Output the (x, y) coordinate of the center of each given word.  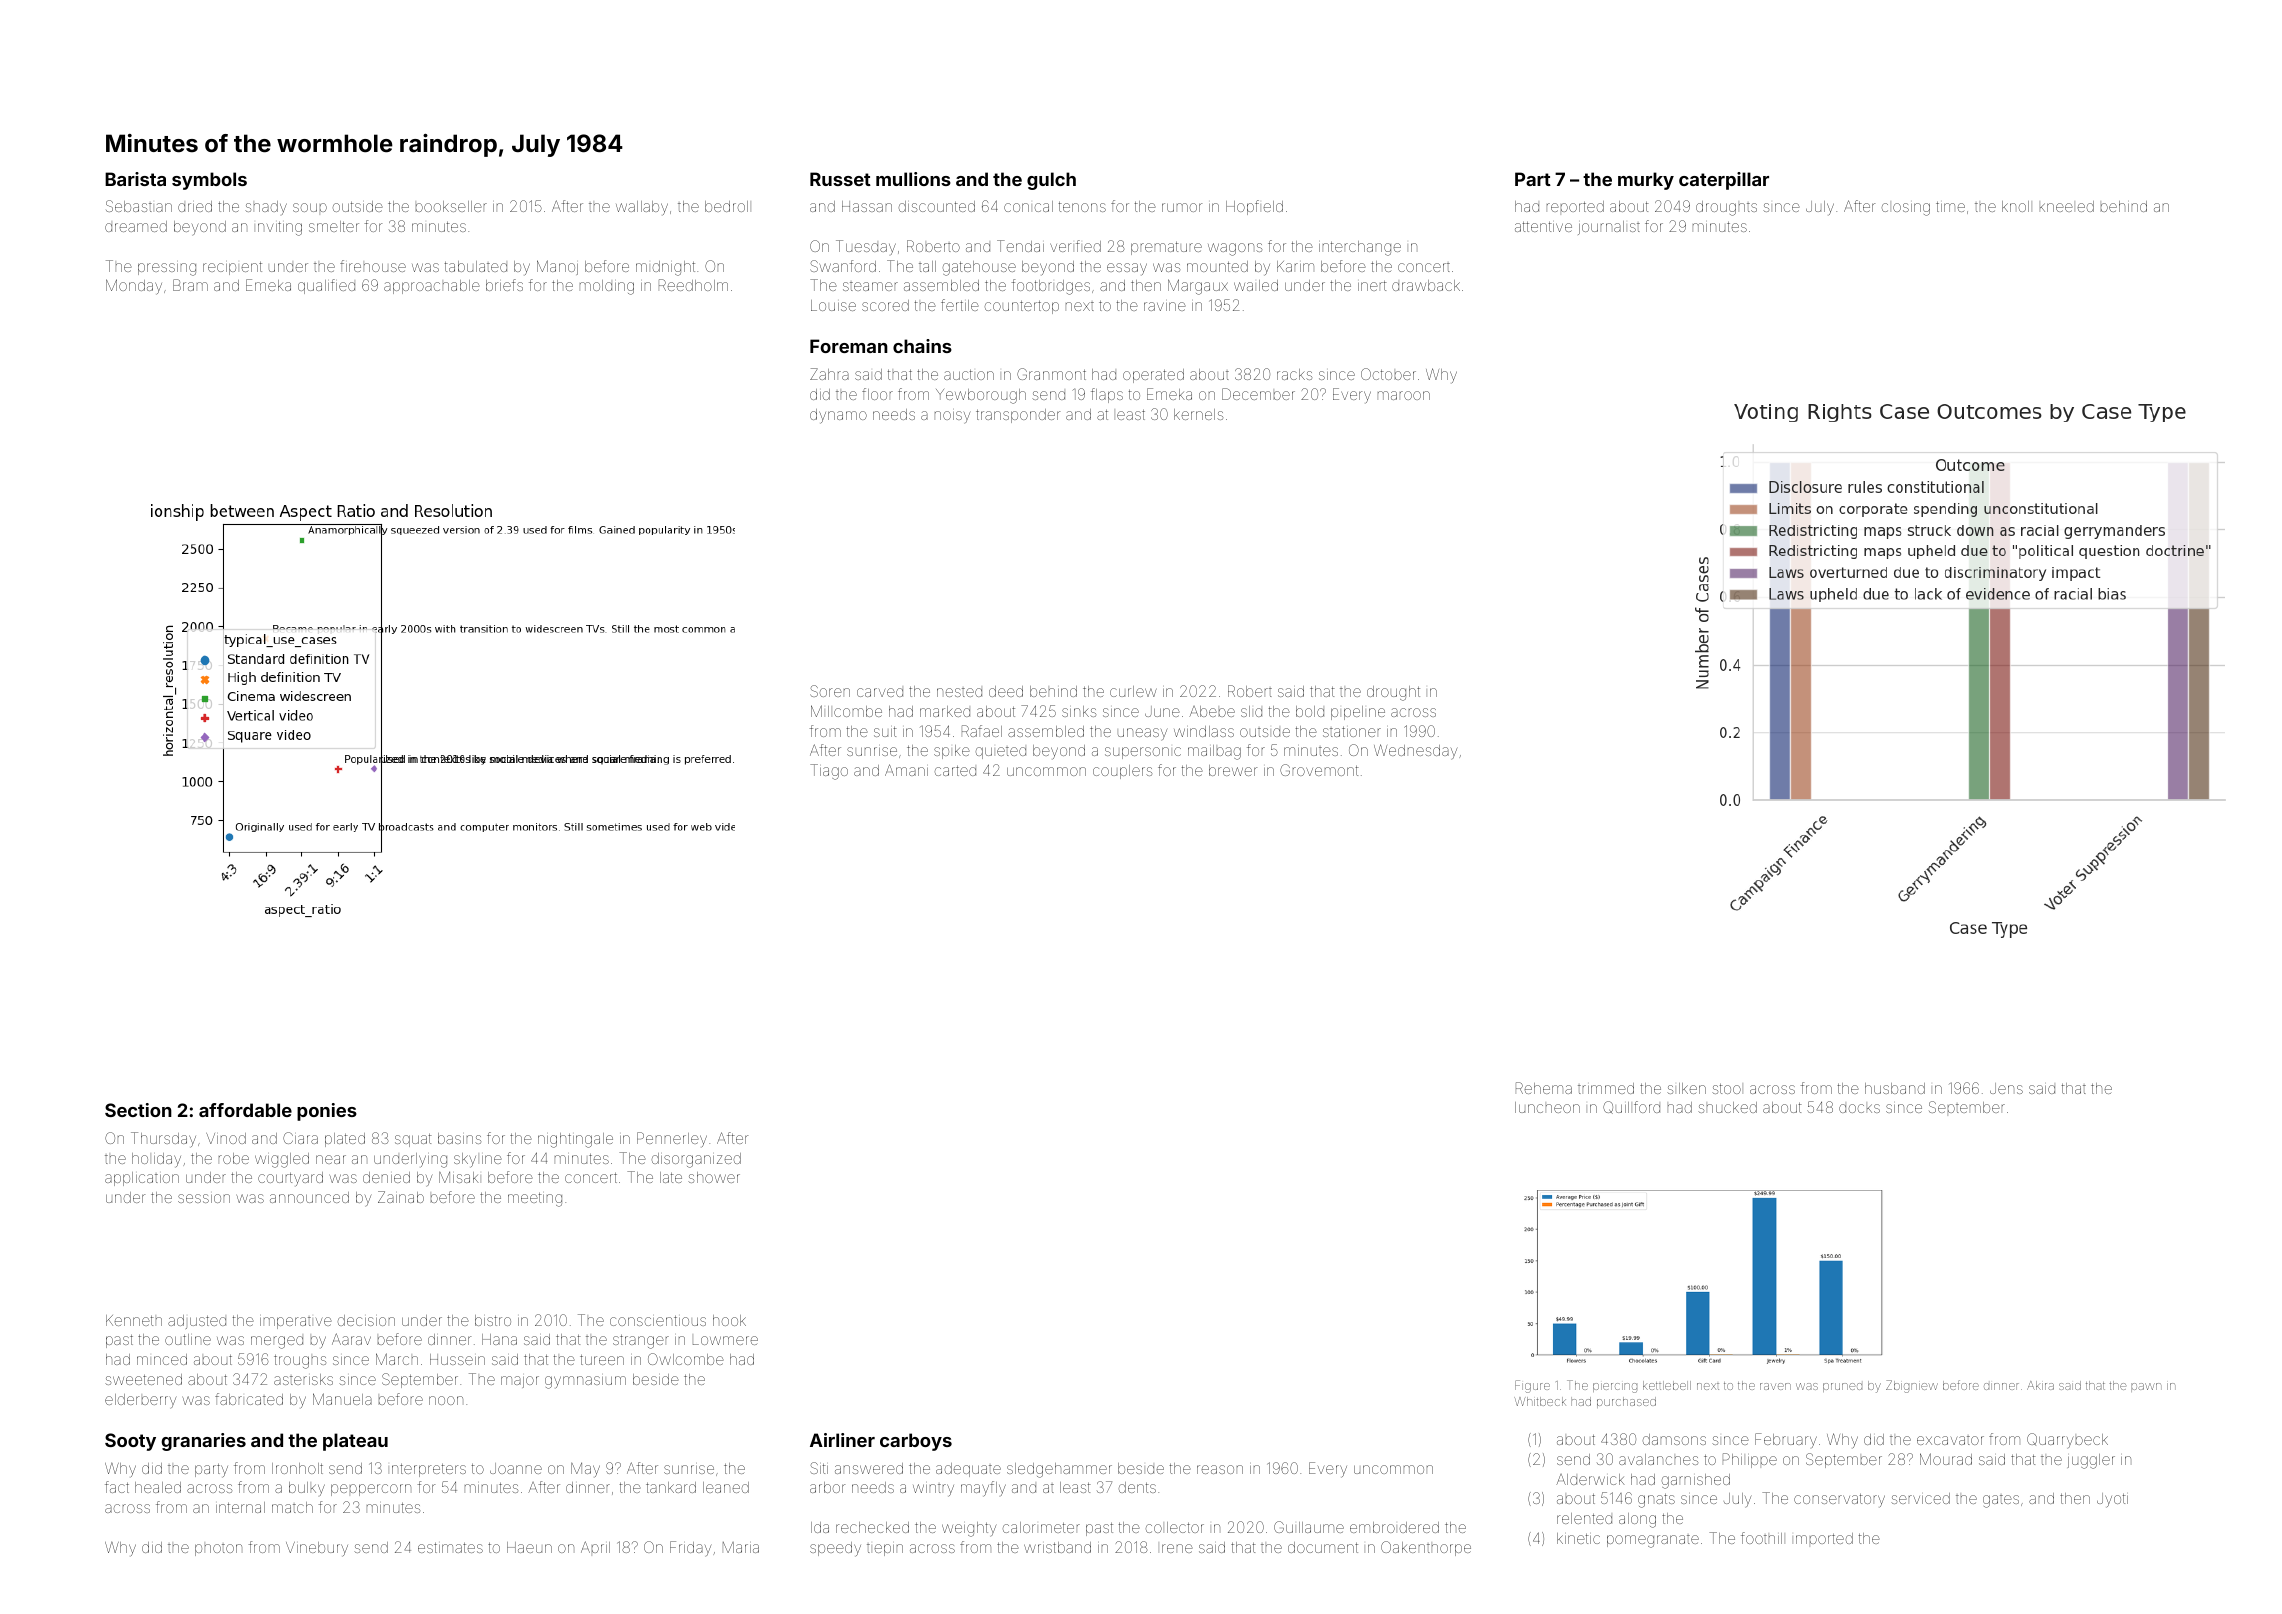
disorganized (696, 1160)
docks (1859, 1108)
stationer (1352, 731)
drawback (1426, 285)
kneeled (2067, 206)
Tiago (829, 772)
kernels (1198, 414)
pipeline (1358, 713)
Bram (190, 285)
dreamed (136, 226)
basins (459, 1138)
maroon (1404, 395)
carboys (916, 1442)
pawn (2146, 1387)
